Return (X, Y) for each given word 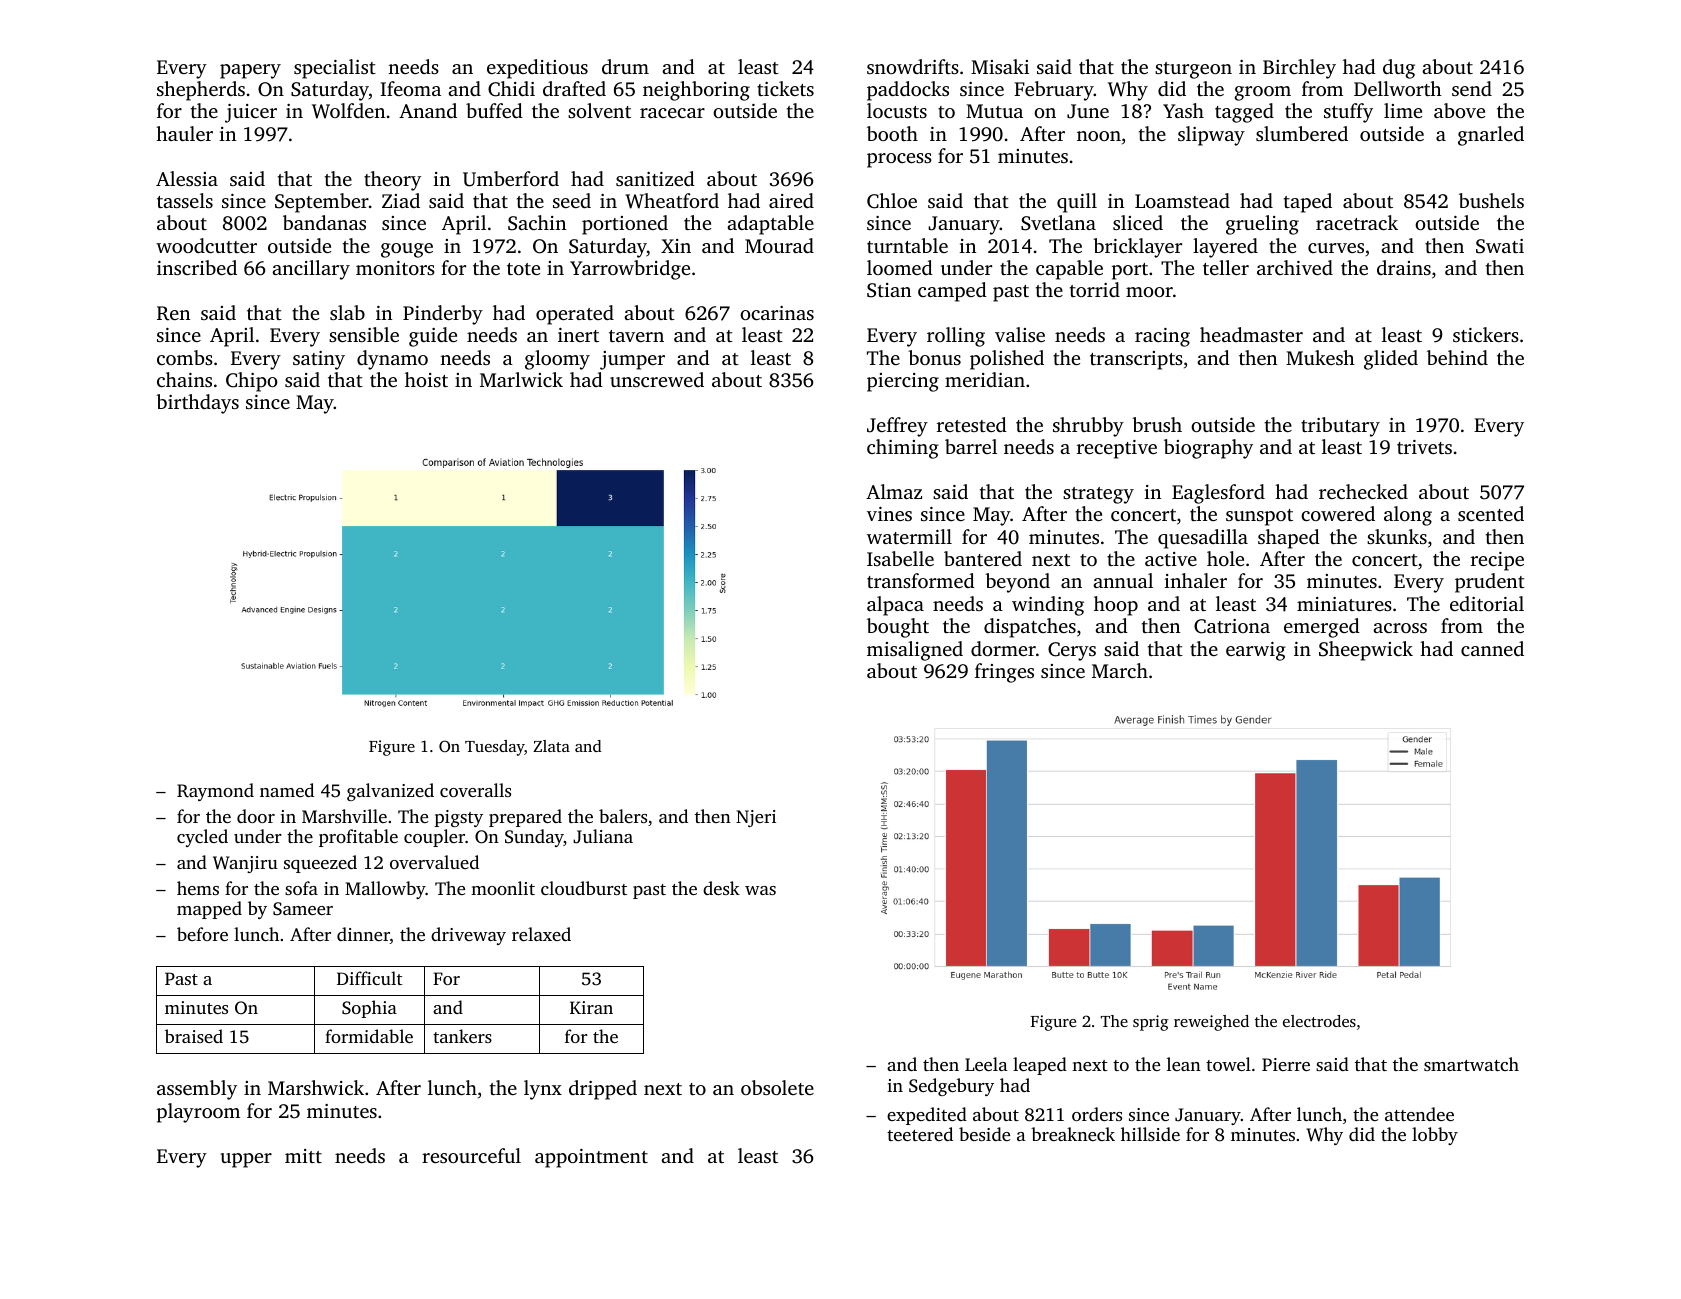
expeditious (537, 69)
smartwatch (1471, 1064)
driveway (468, 936)
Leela (986, 1064)
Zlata (551, 746)
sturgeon (1193, 70)
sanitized (655, 178)
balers (623, 816)
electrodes (1319, 1021)
